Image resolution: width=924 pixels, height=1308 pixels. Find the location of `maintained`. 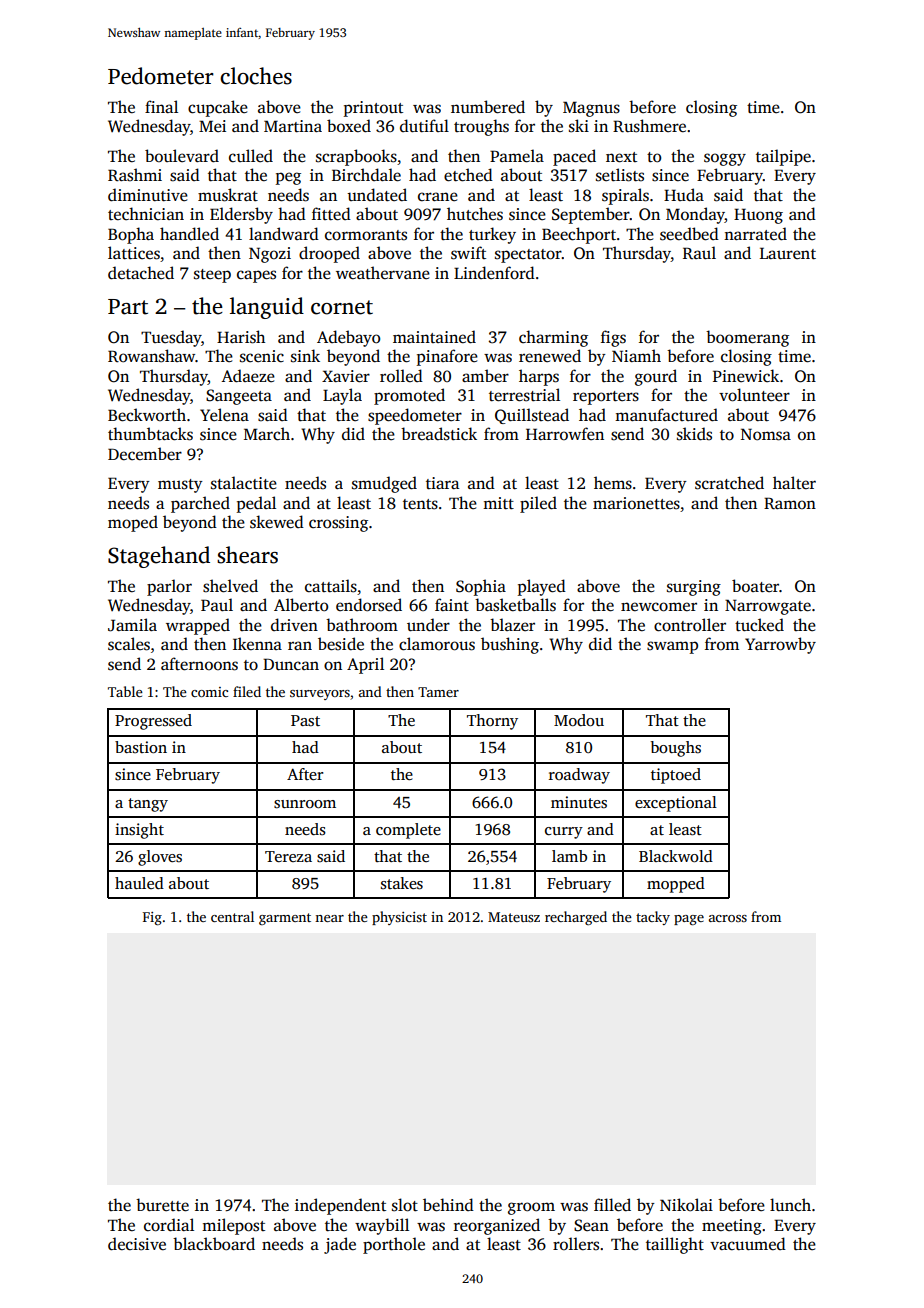

maintained is located at coordinates (434, 337).
